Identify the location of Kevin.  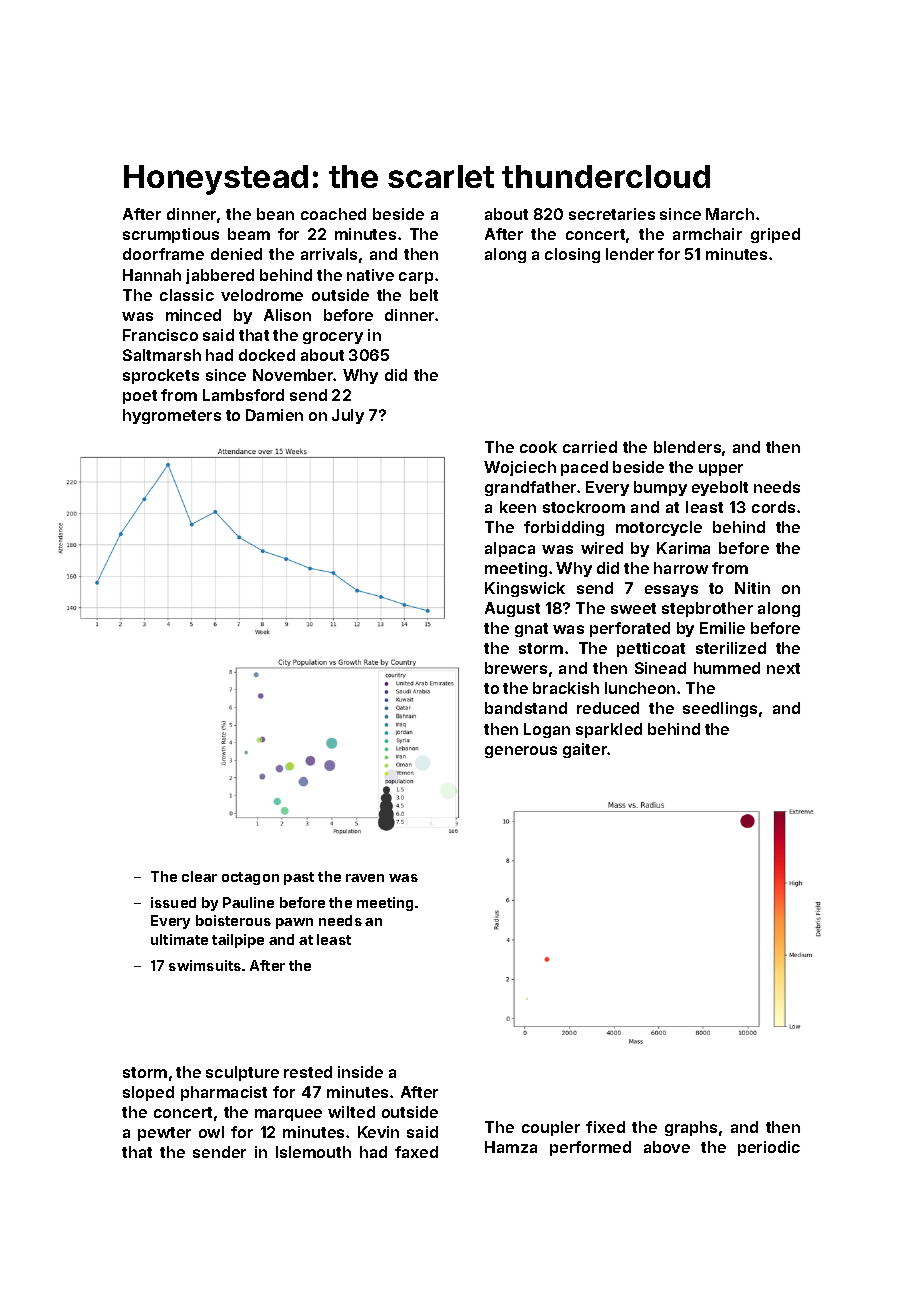
(378, 1132).
